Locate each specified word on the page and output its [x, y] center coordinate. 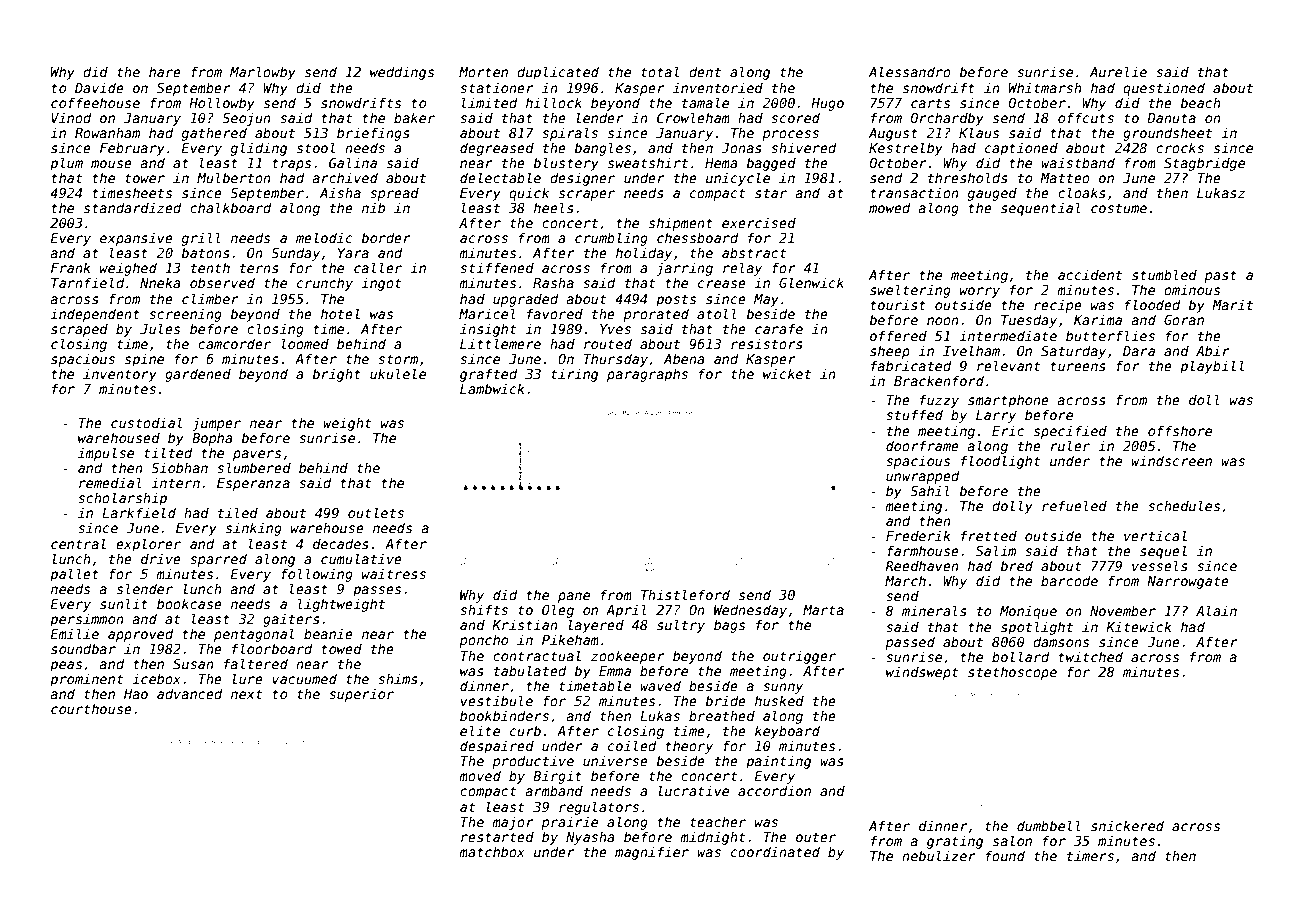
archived [345, 177]
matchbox [492, 851]
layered [596, 626]
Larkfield [139, 512]
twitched [1091, 656]
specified [1070, 432]
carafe [779, 328]
